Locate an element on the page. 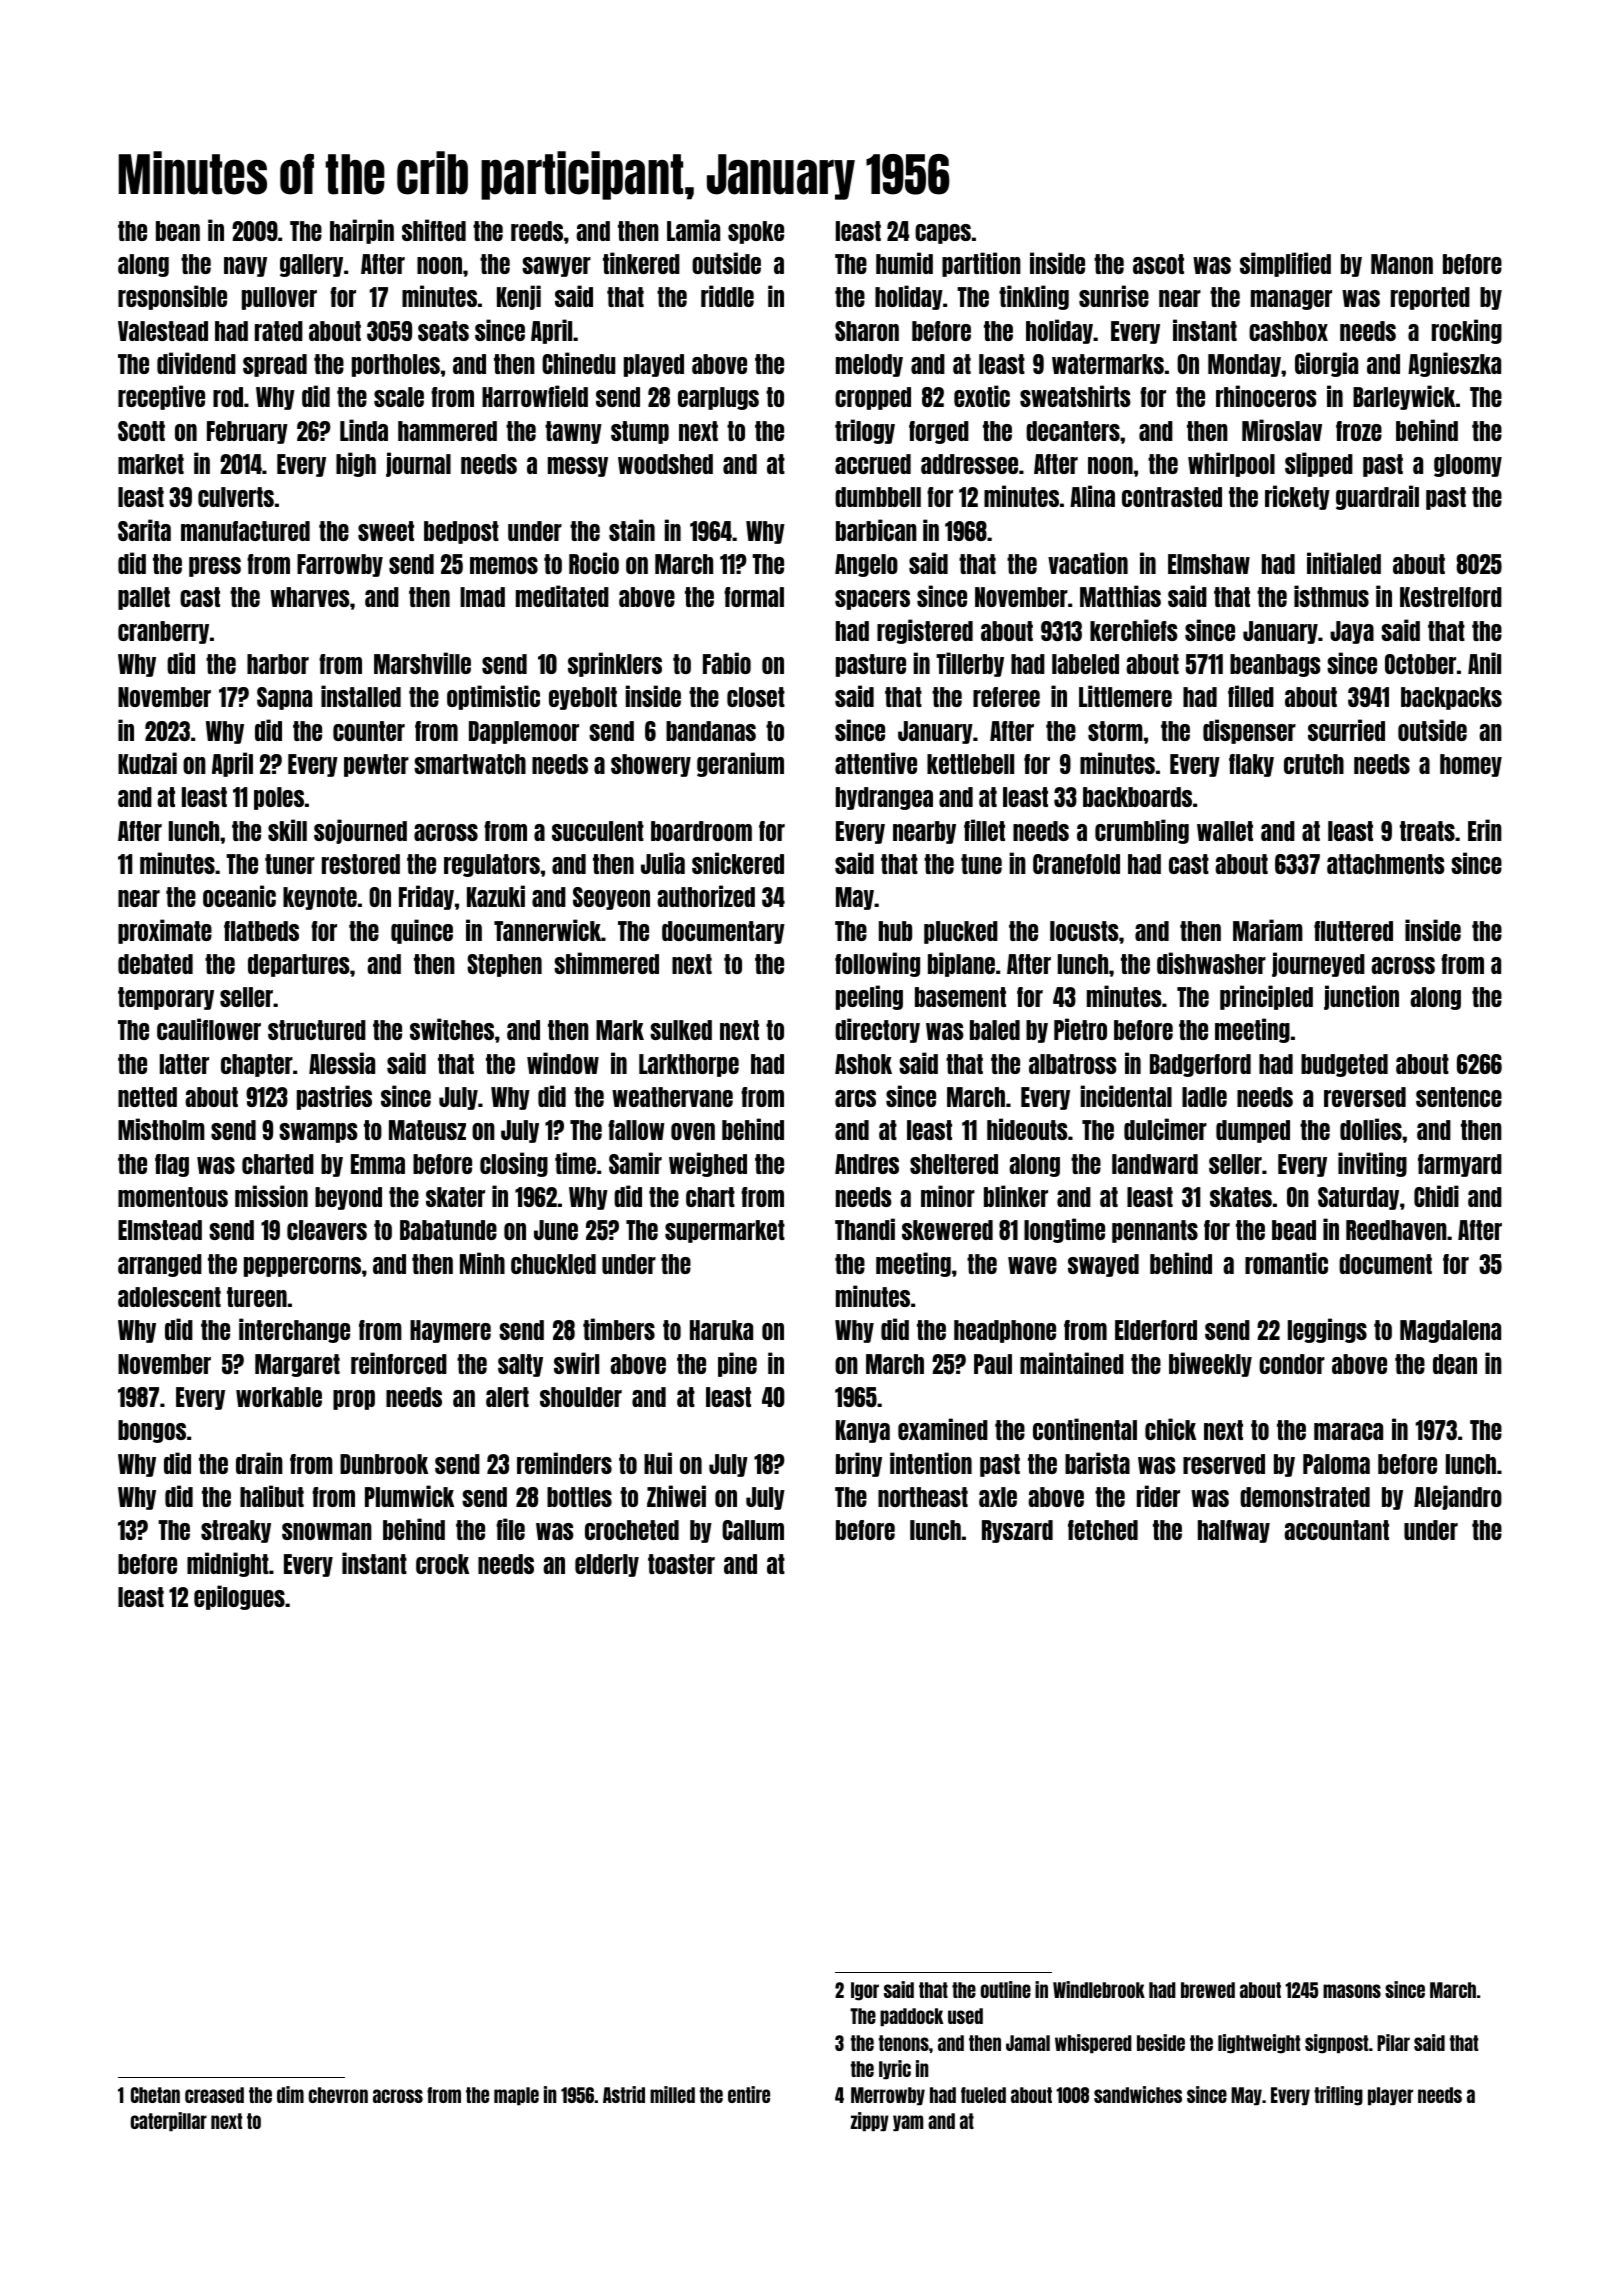  Harrowfield is located at coordinates (535, 396).
